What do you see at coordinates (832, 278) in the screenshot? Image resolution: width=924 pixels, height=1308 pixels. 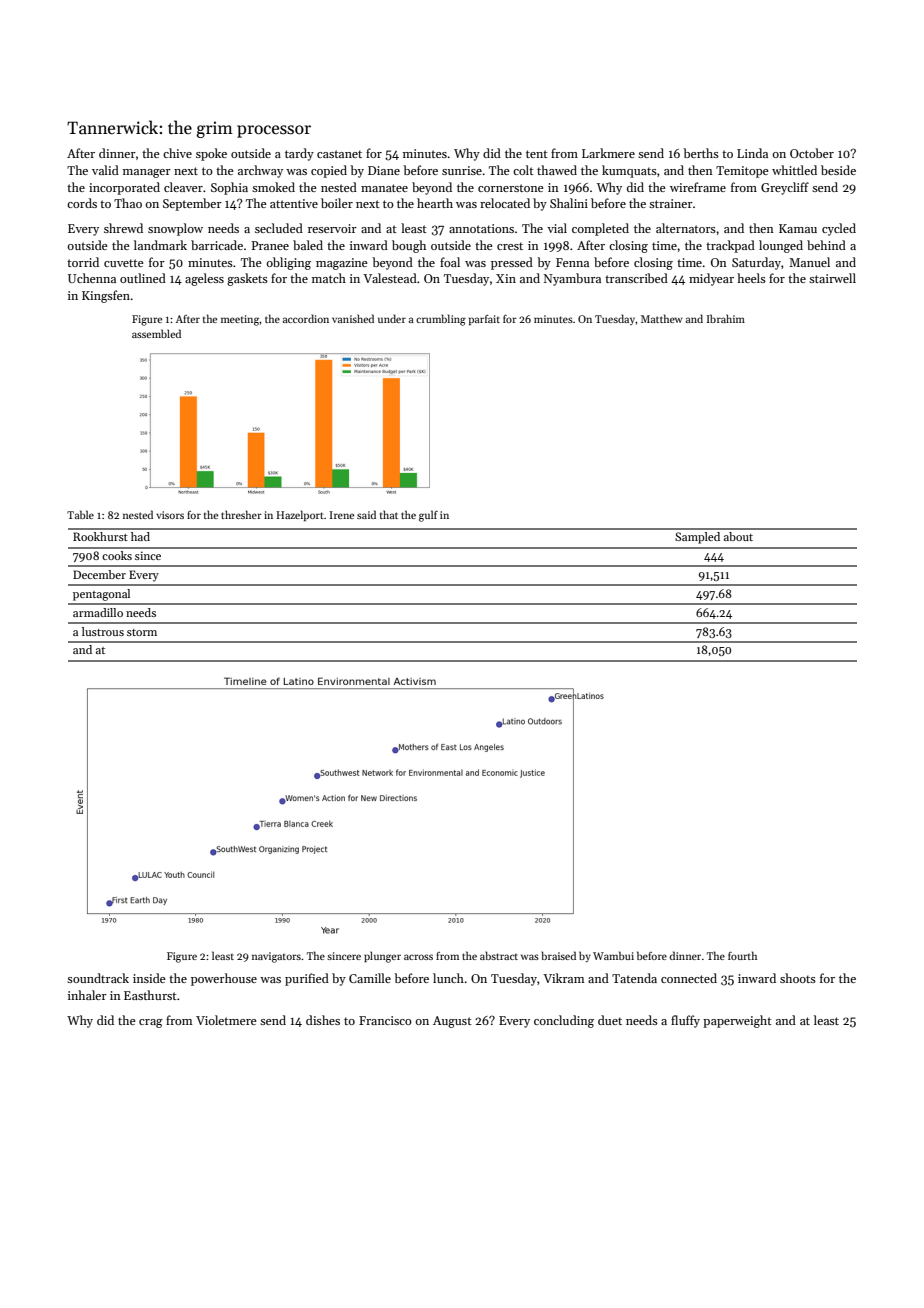 I see `stairwell` at bounding box center [832, 278].
